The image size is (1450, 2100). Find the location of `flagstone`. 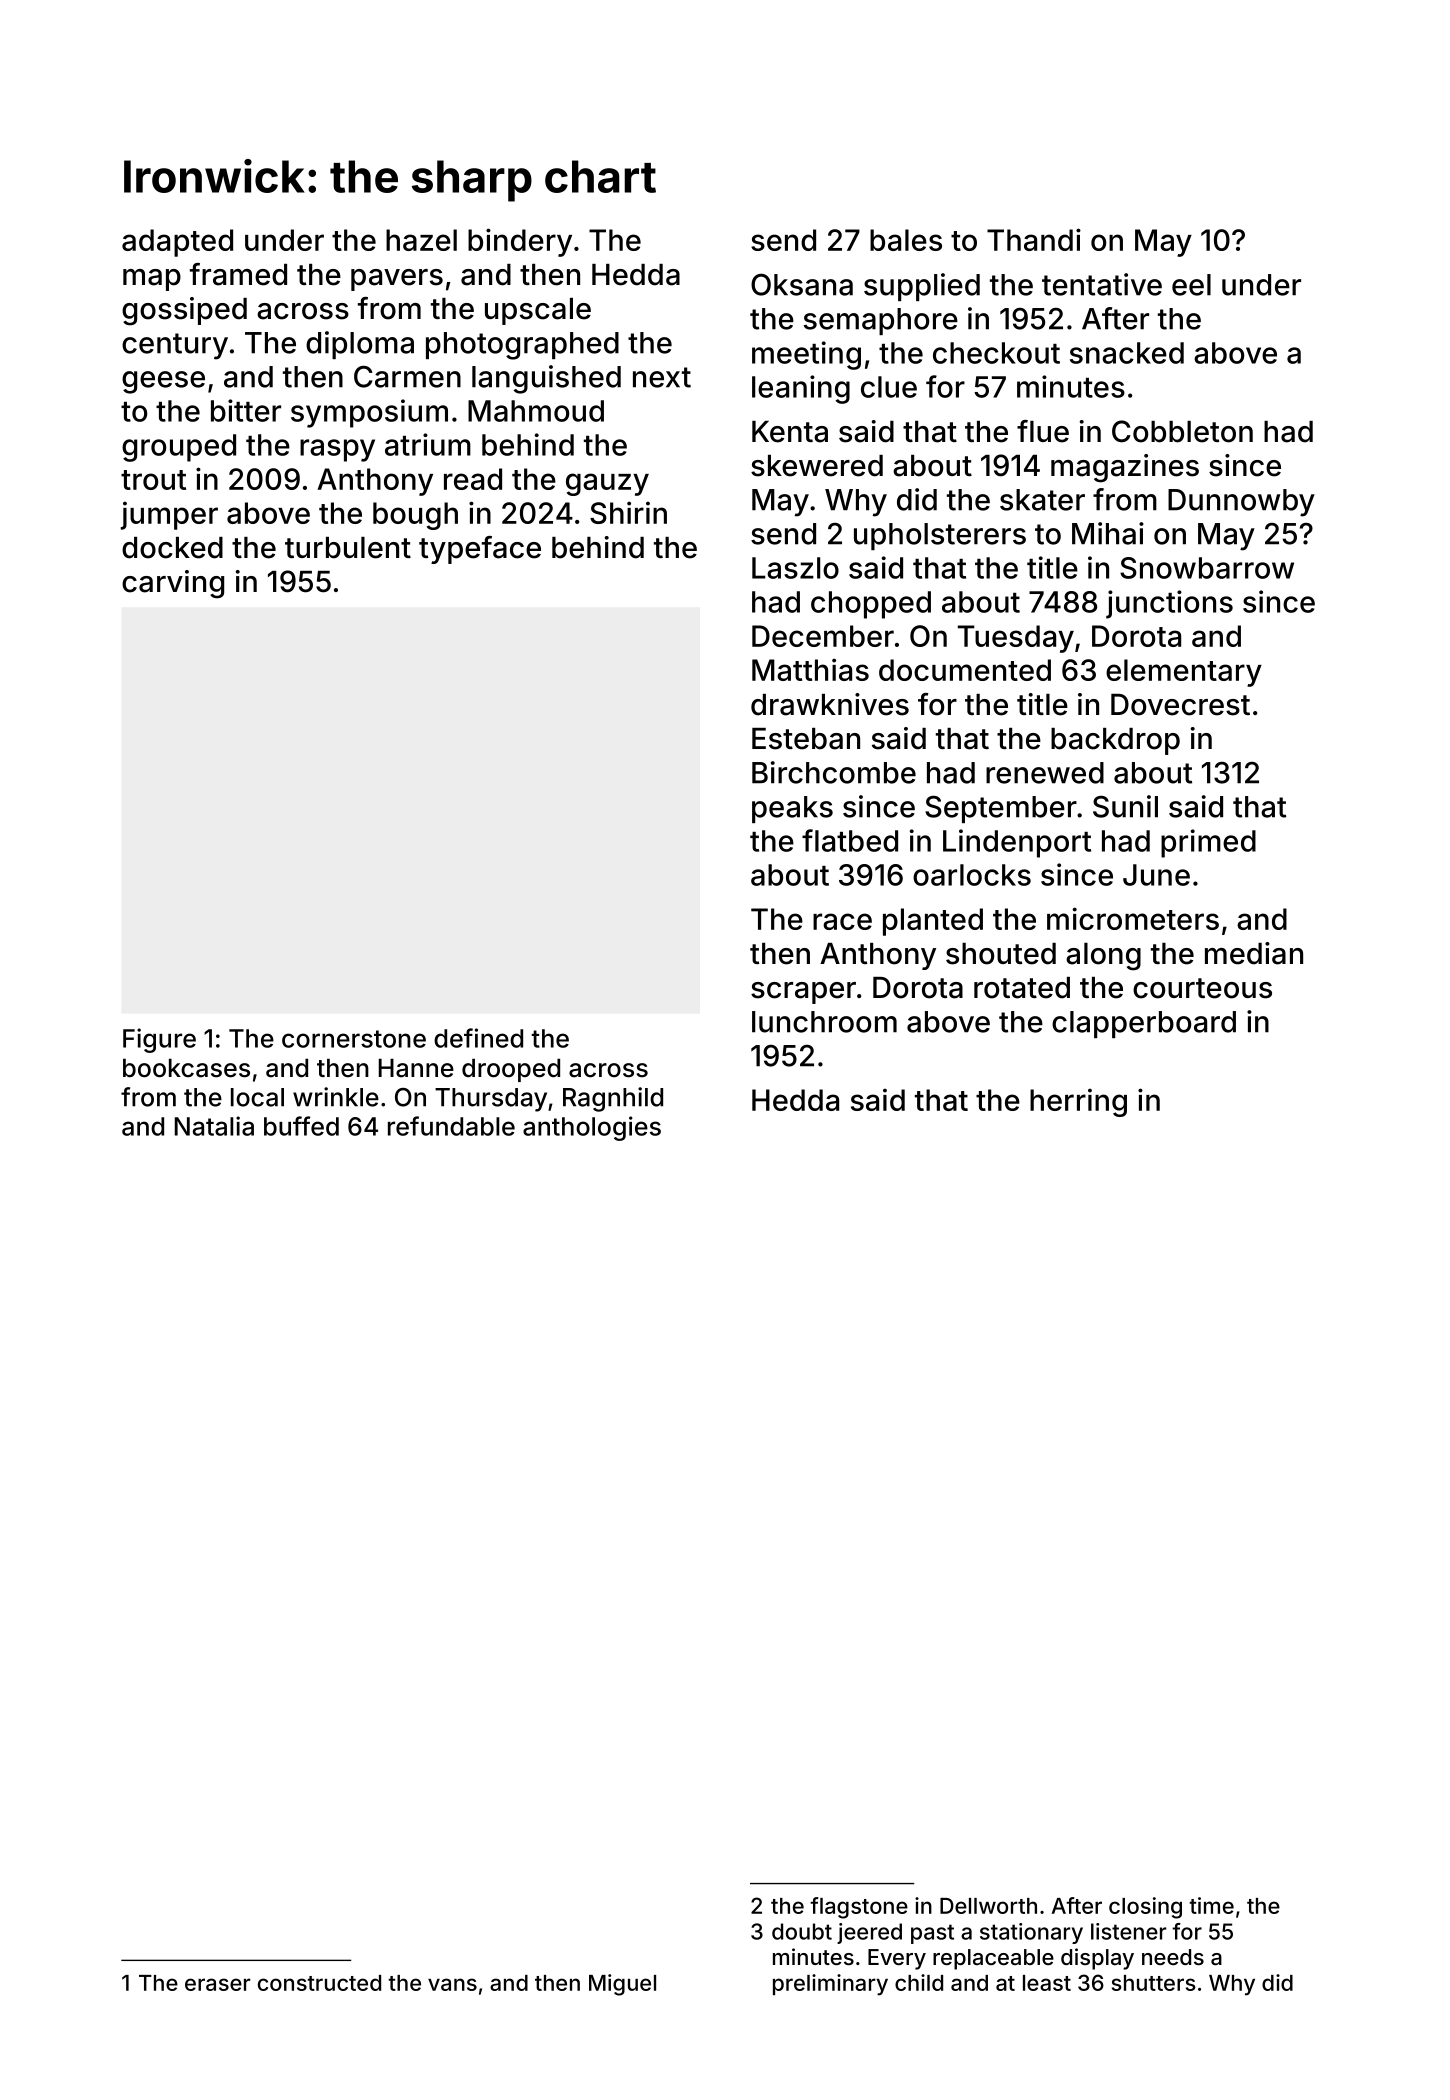

flagstone is located at coordinates (859, 1908).
